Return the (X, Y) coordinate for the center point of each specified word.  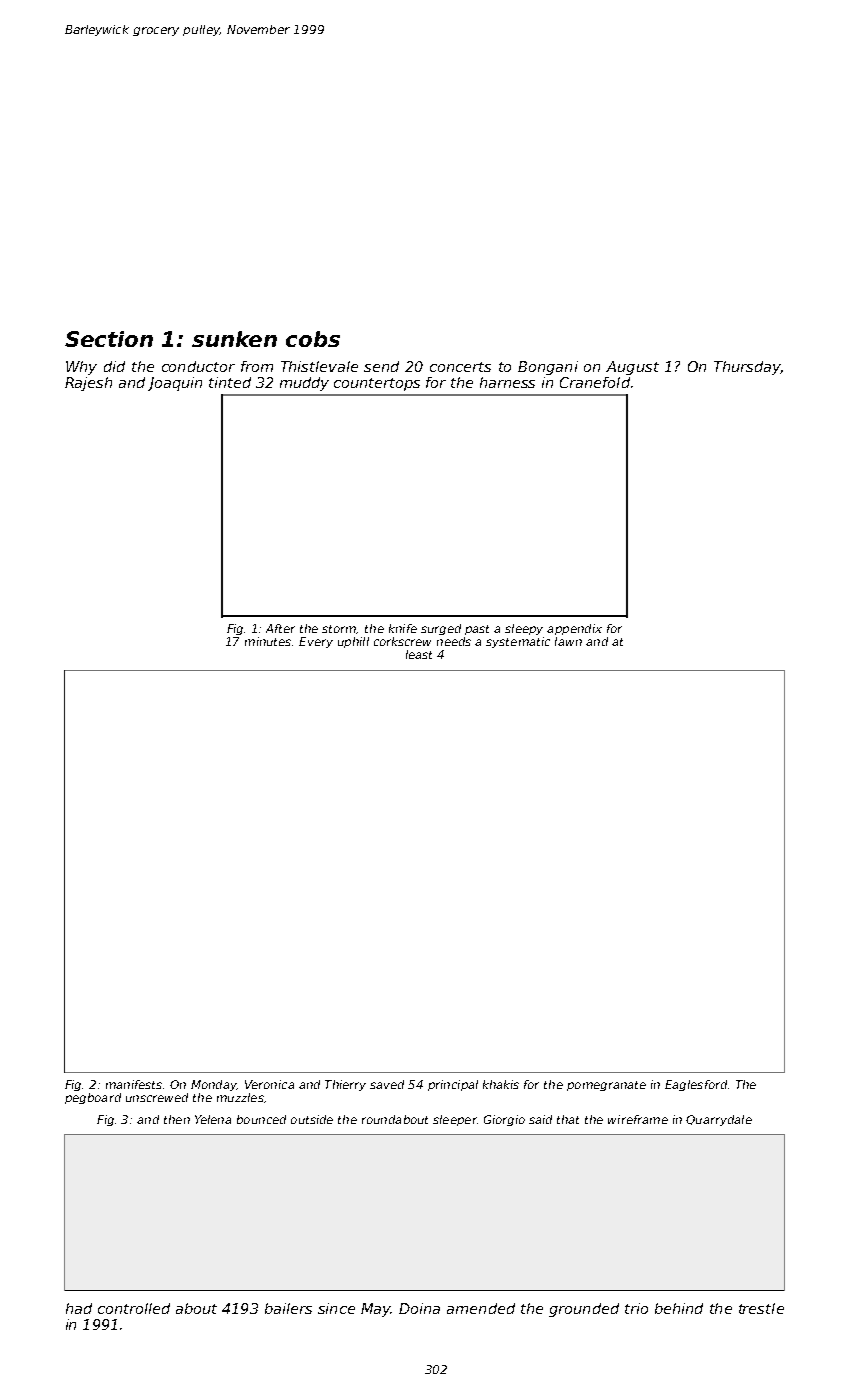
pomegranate (606, 1086)
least (419, 654)
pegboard (93, 1098)
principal (453, 1085)
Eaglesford (696, 1085)
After (280, 628)
